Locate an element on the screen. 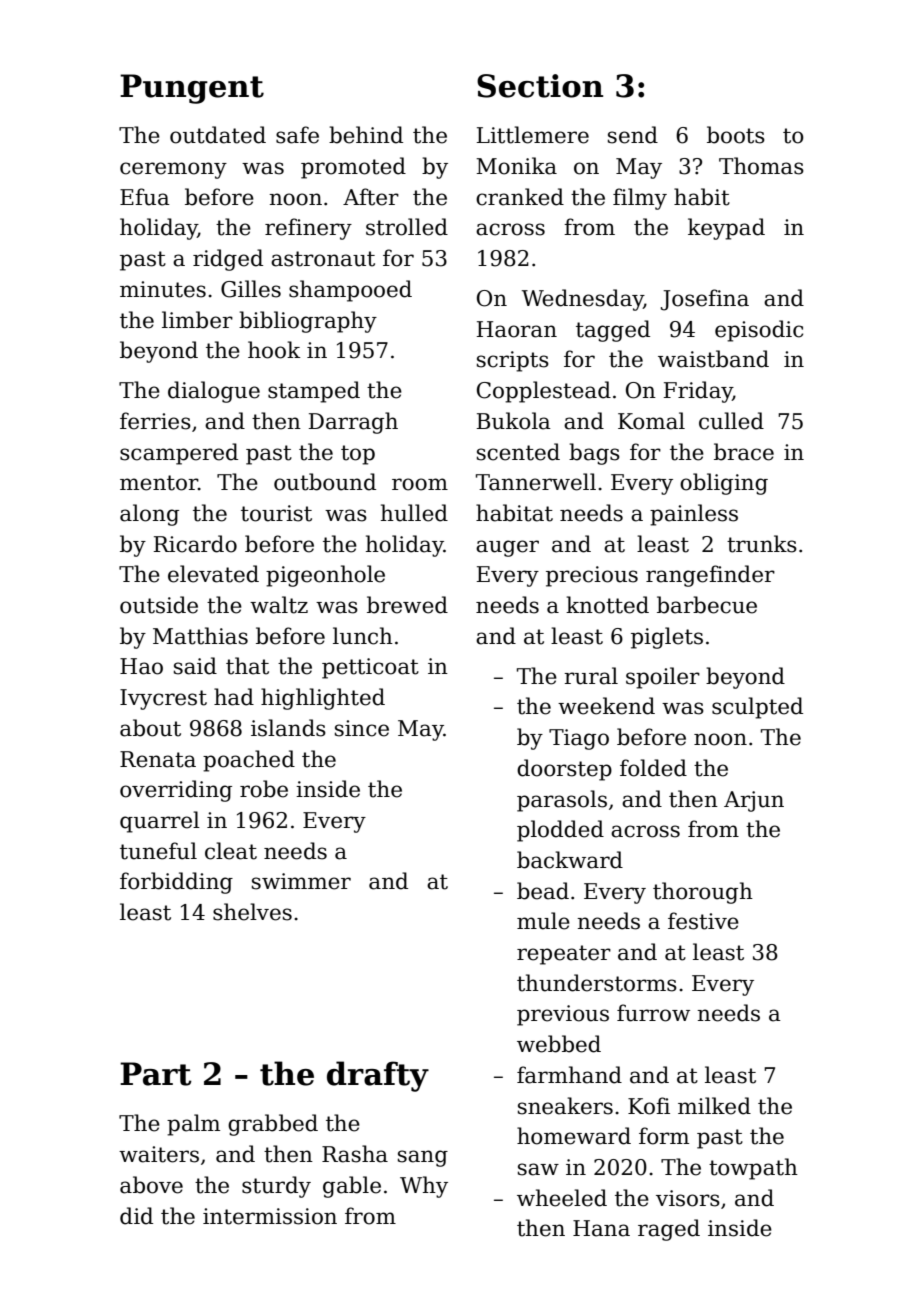  keypad is located at coordinates (726, 229).
